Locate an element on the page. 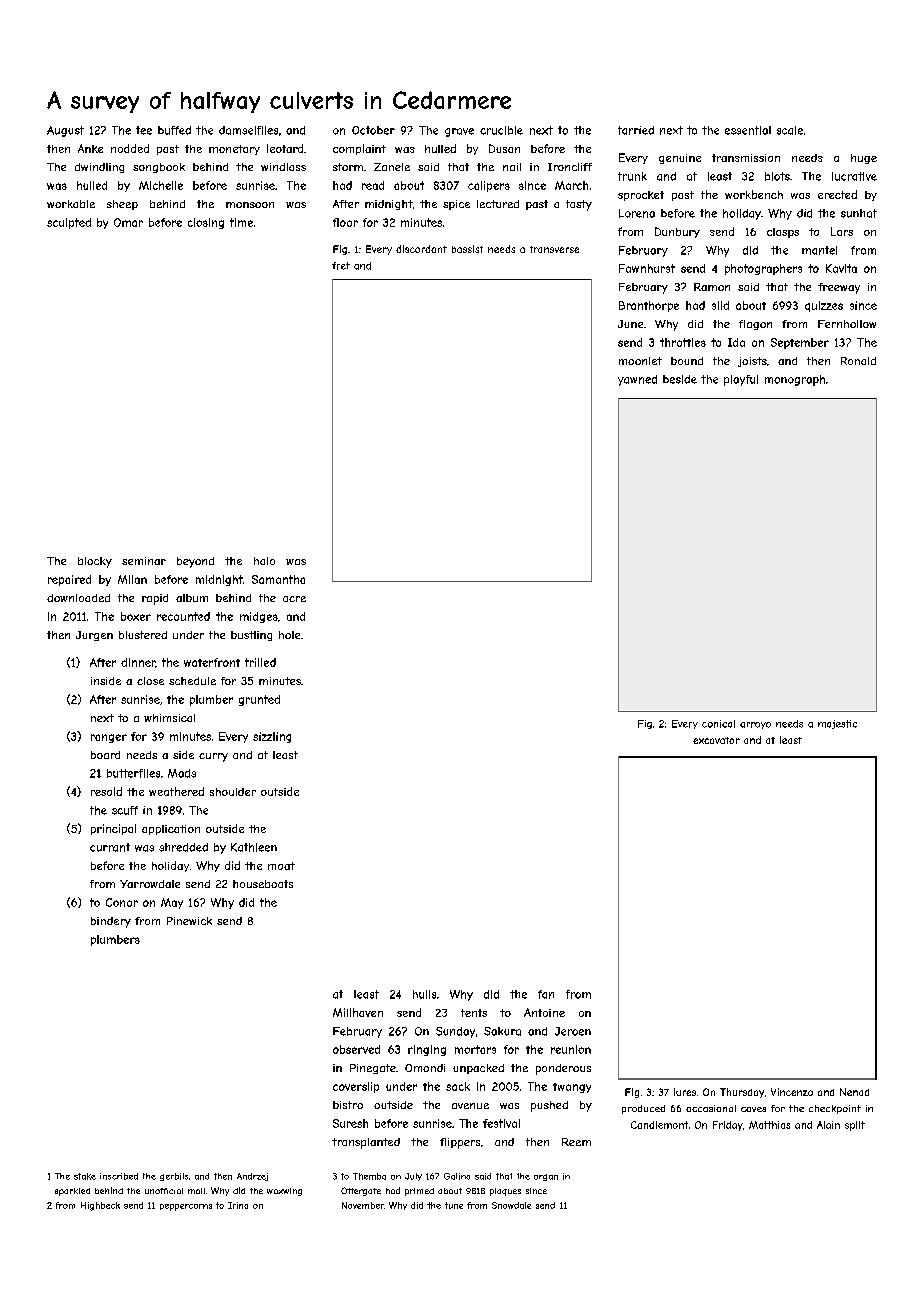  sculpted is located at coordinates (69, 223).
